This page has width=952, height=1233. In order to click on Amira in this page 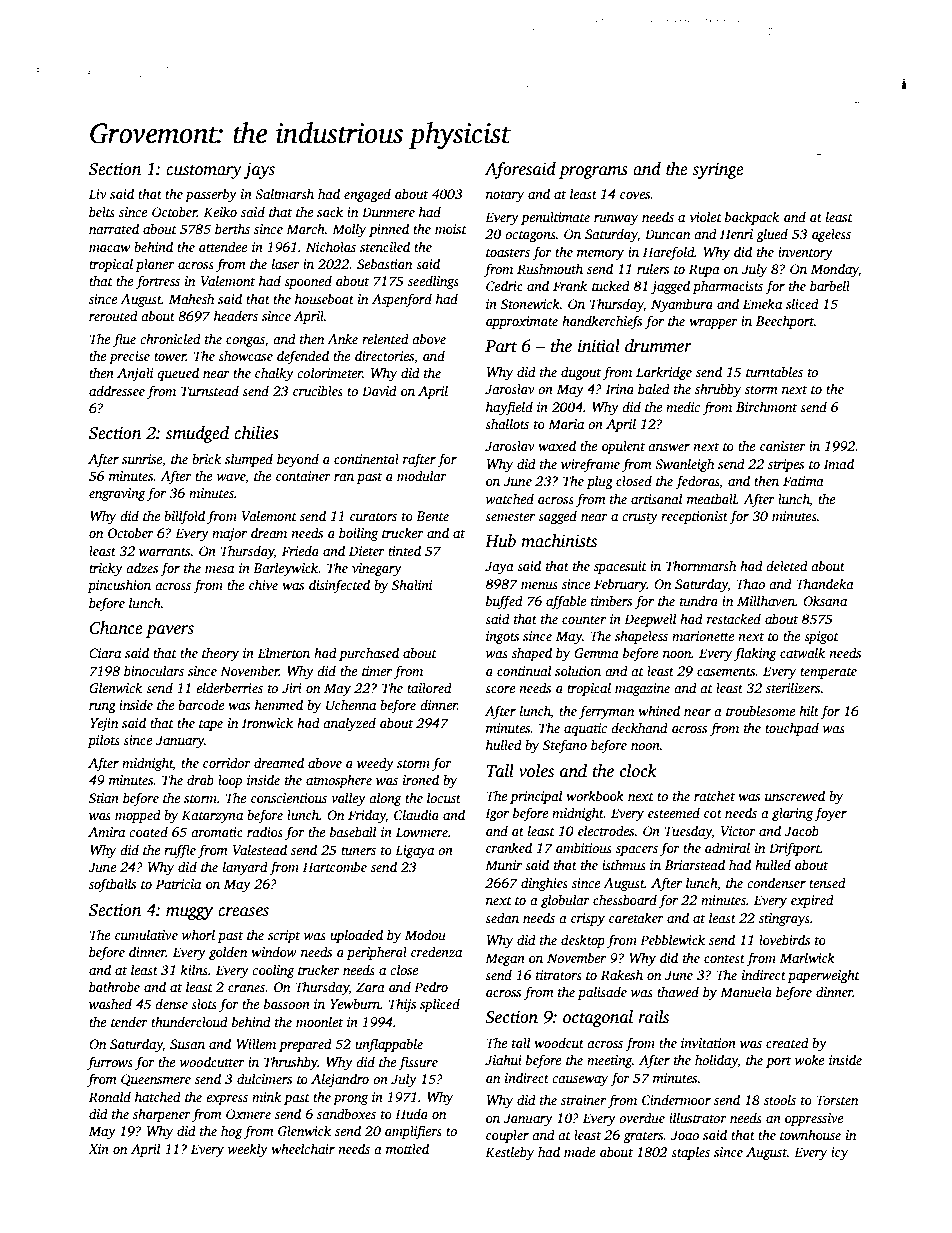, I will do `click(106, 832)`.
